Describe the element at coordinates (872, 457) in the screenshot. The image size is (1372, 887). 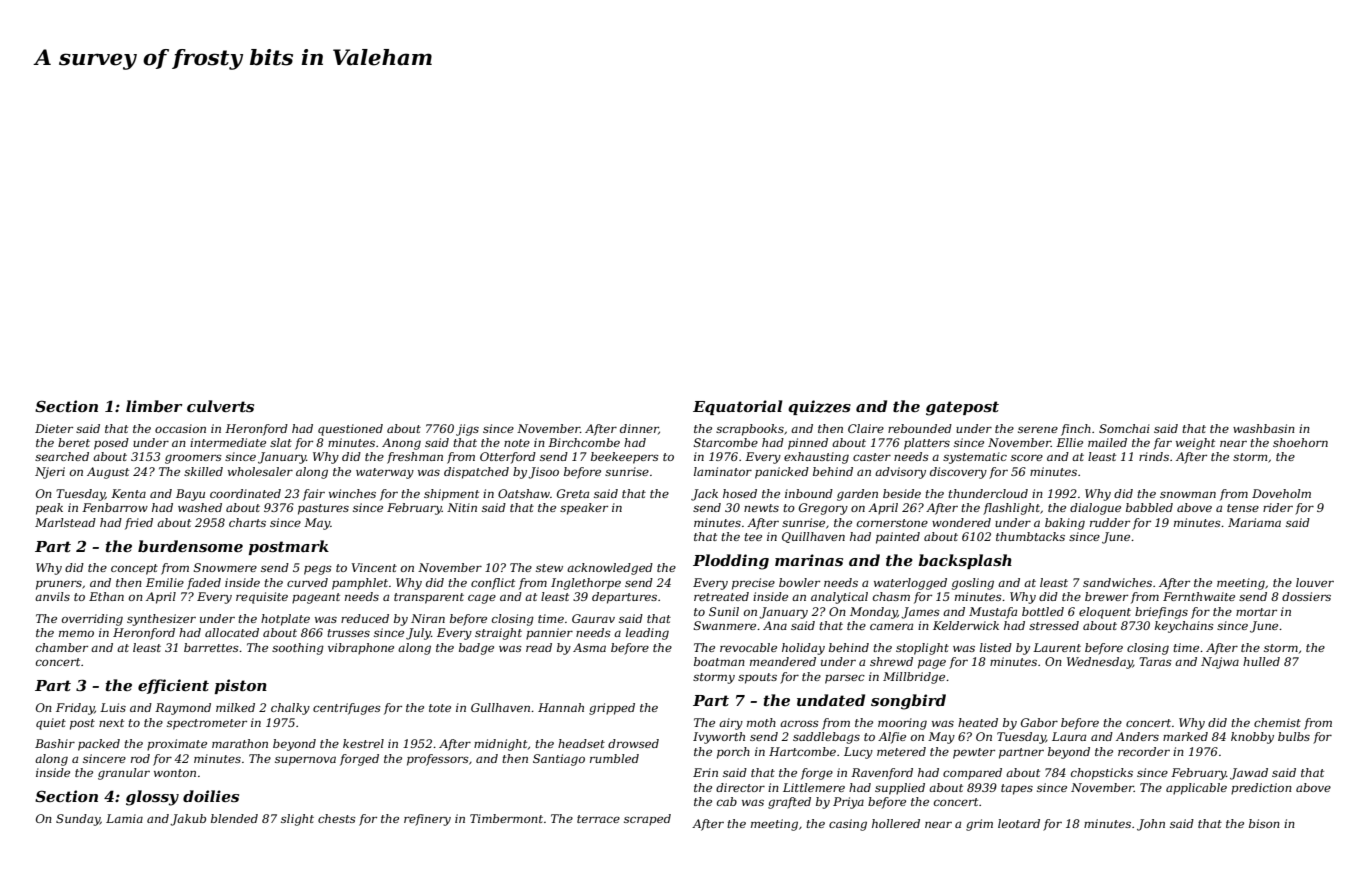
I see `caster` at that location.
